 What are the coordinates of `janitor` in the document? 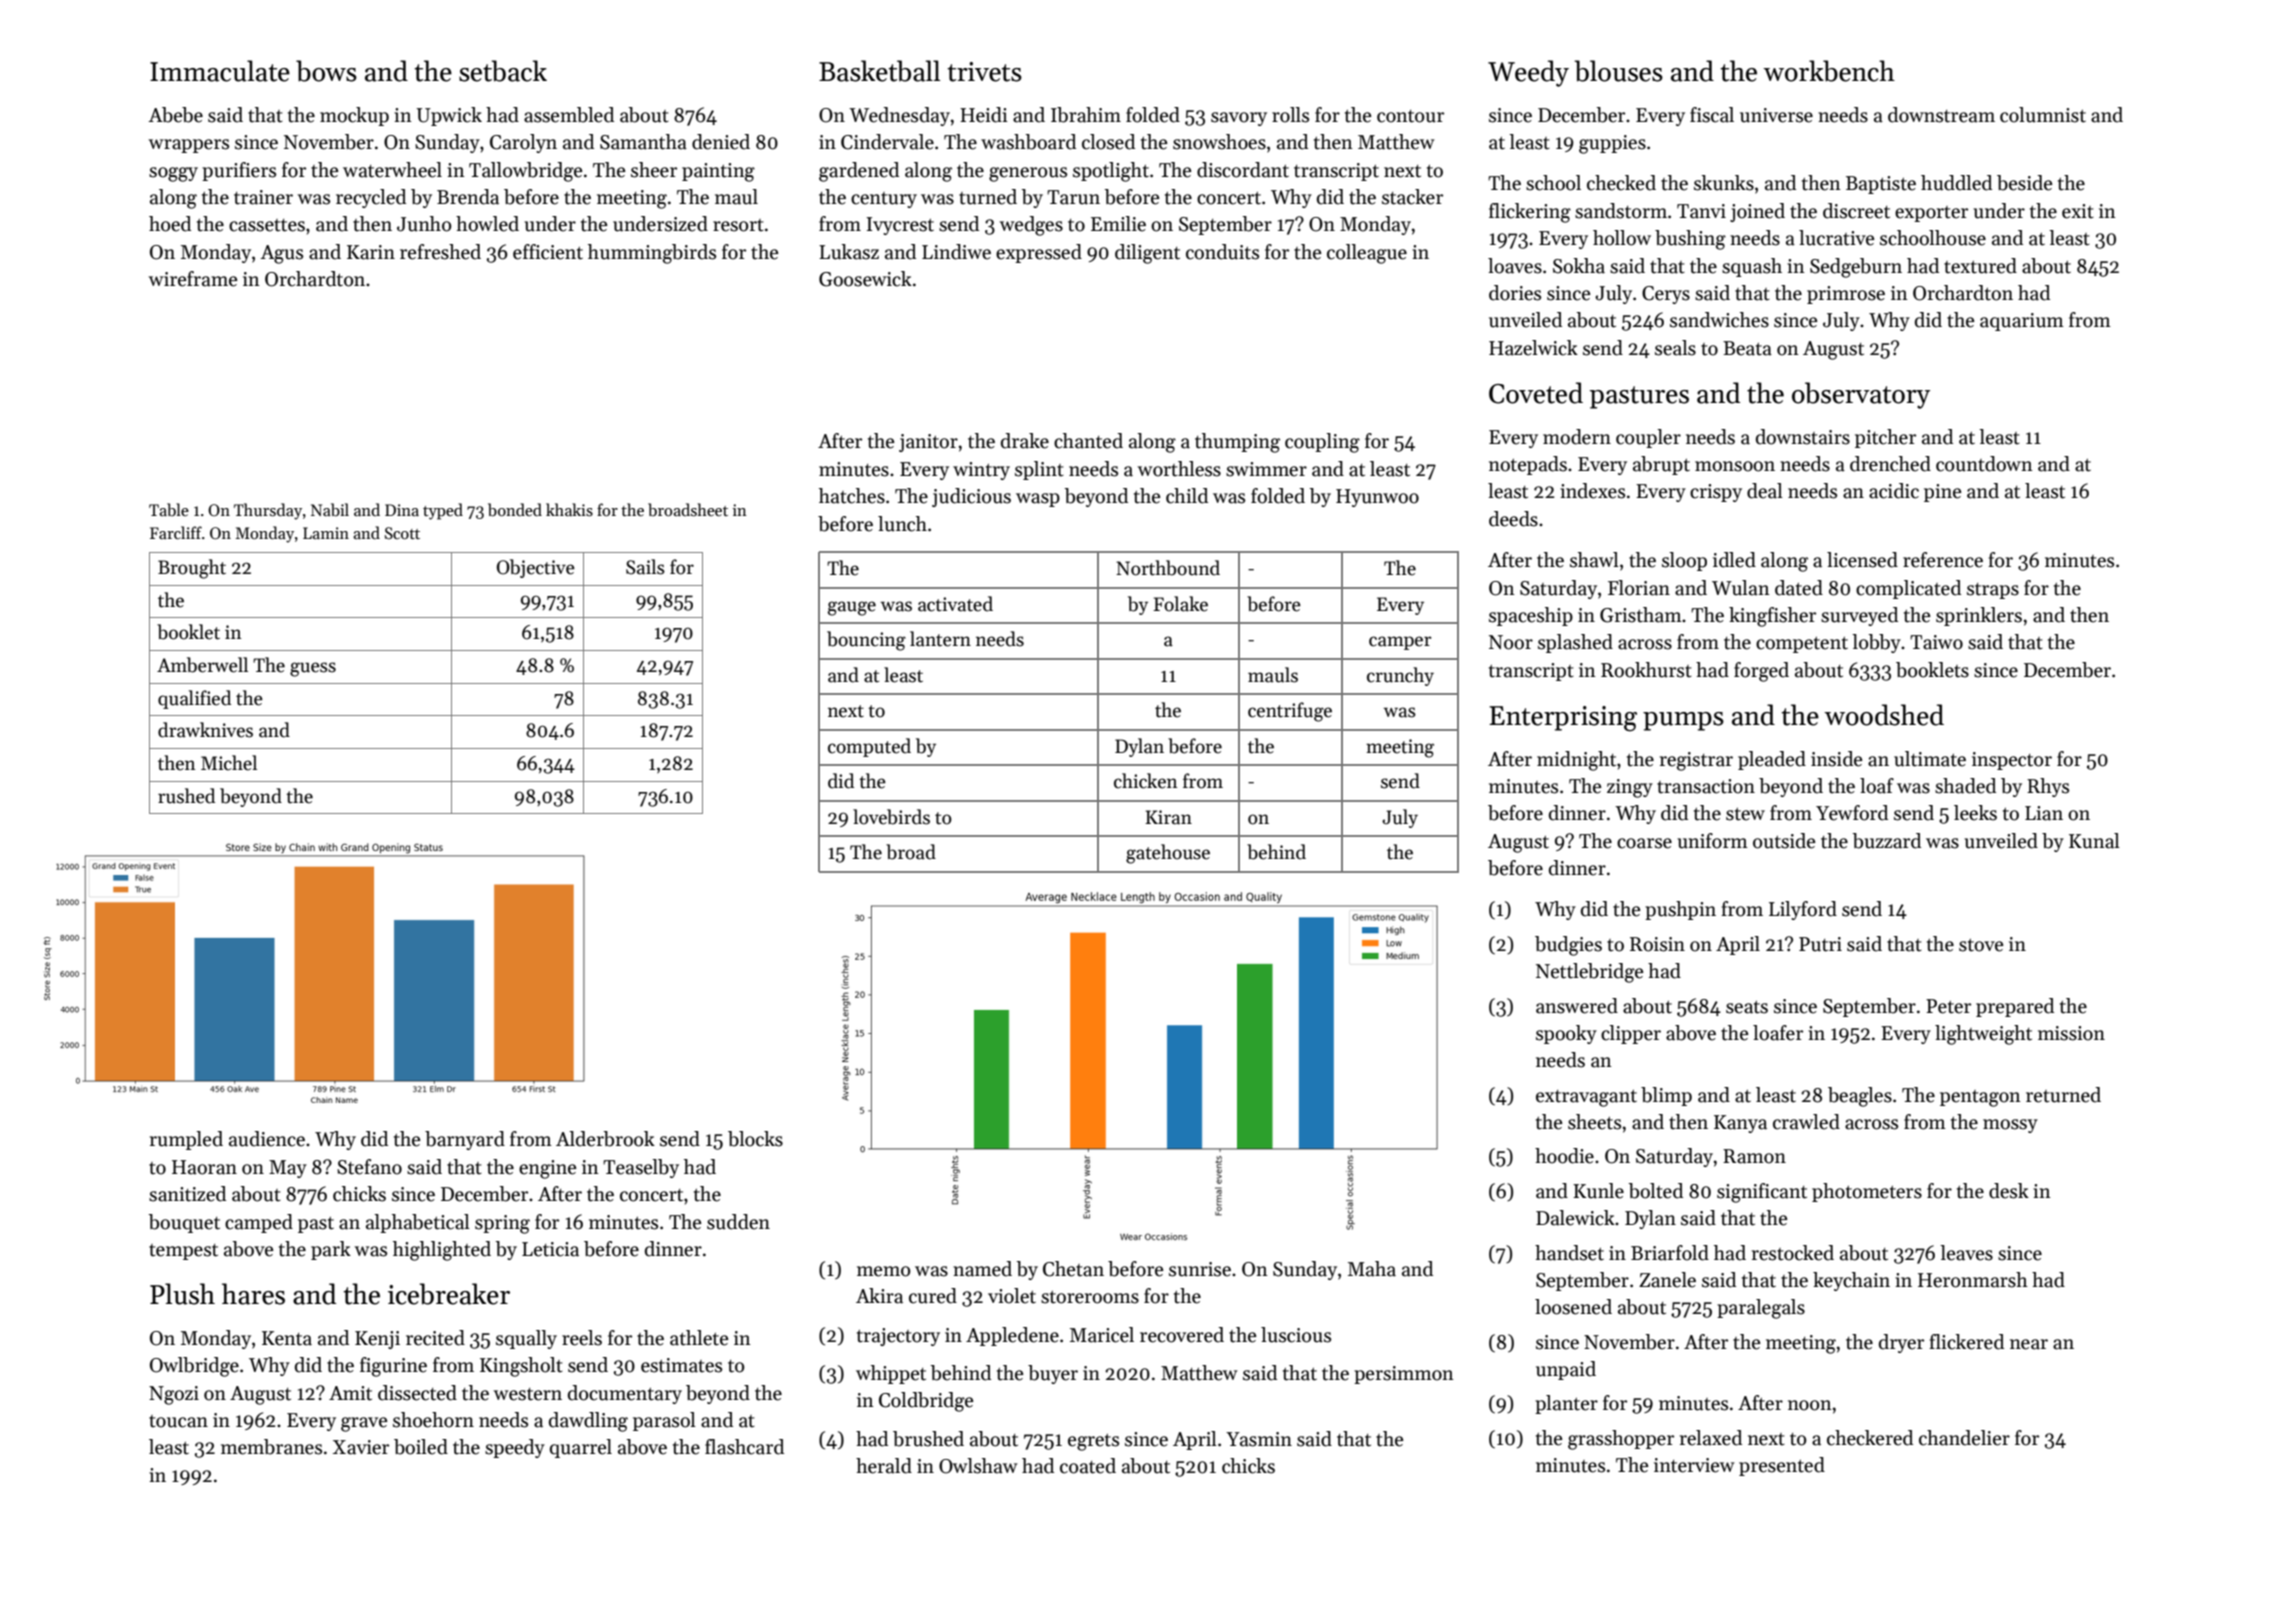 It's located at (928, 443).
